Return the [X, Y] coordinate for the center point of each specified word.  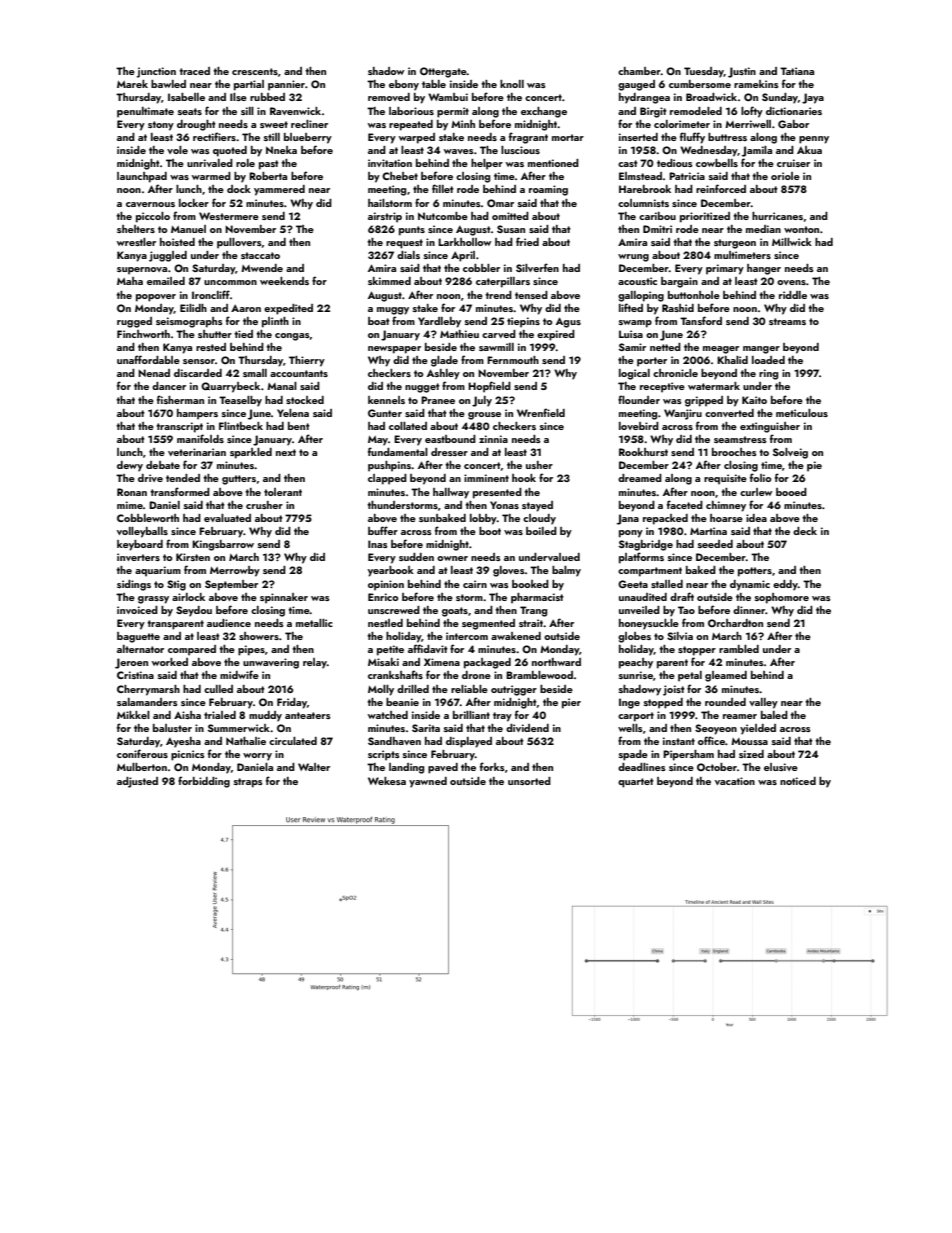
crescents [255, 71]
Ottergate [443, 72]
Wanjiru [683, 414]
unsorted [529, 781]
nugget [422, 388]
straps [248, 783]
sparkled [251, 453]
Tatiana [797, 71]
